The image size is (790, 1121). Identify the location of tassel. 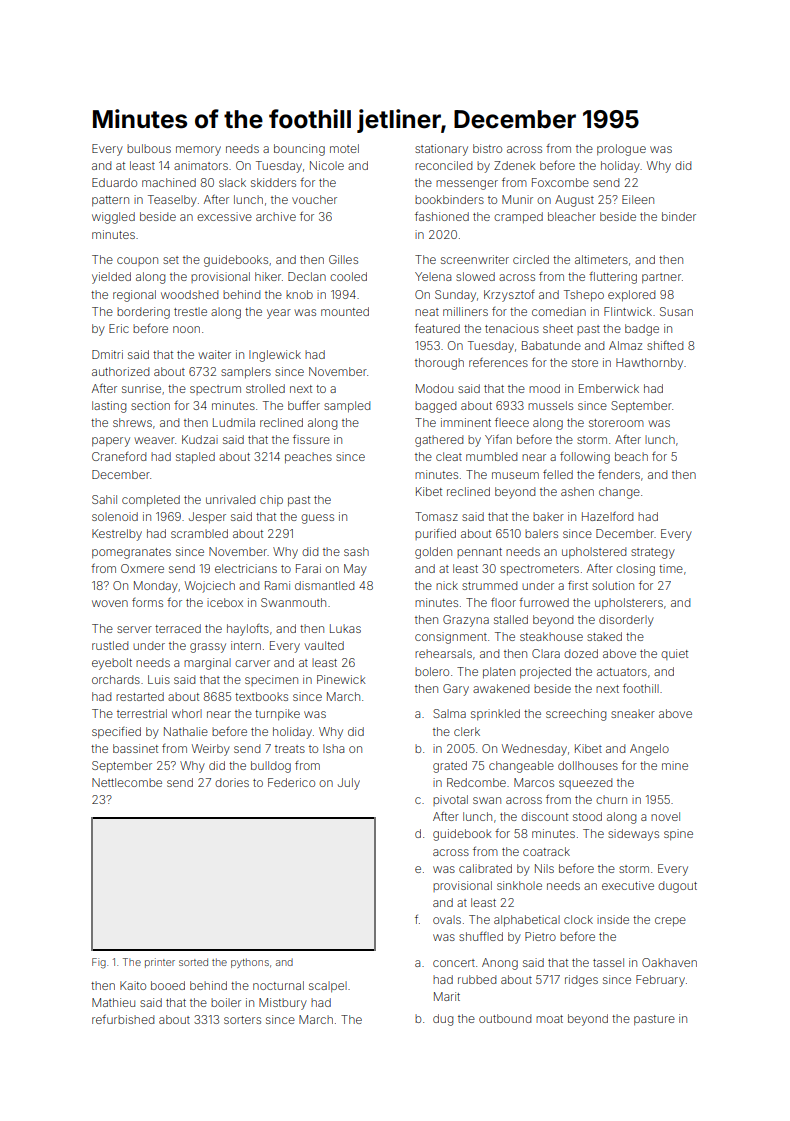
(608, 962).
